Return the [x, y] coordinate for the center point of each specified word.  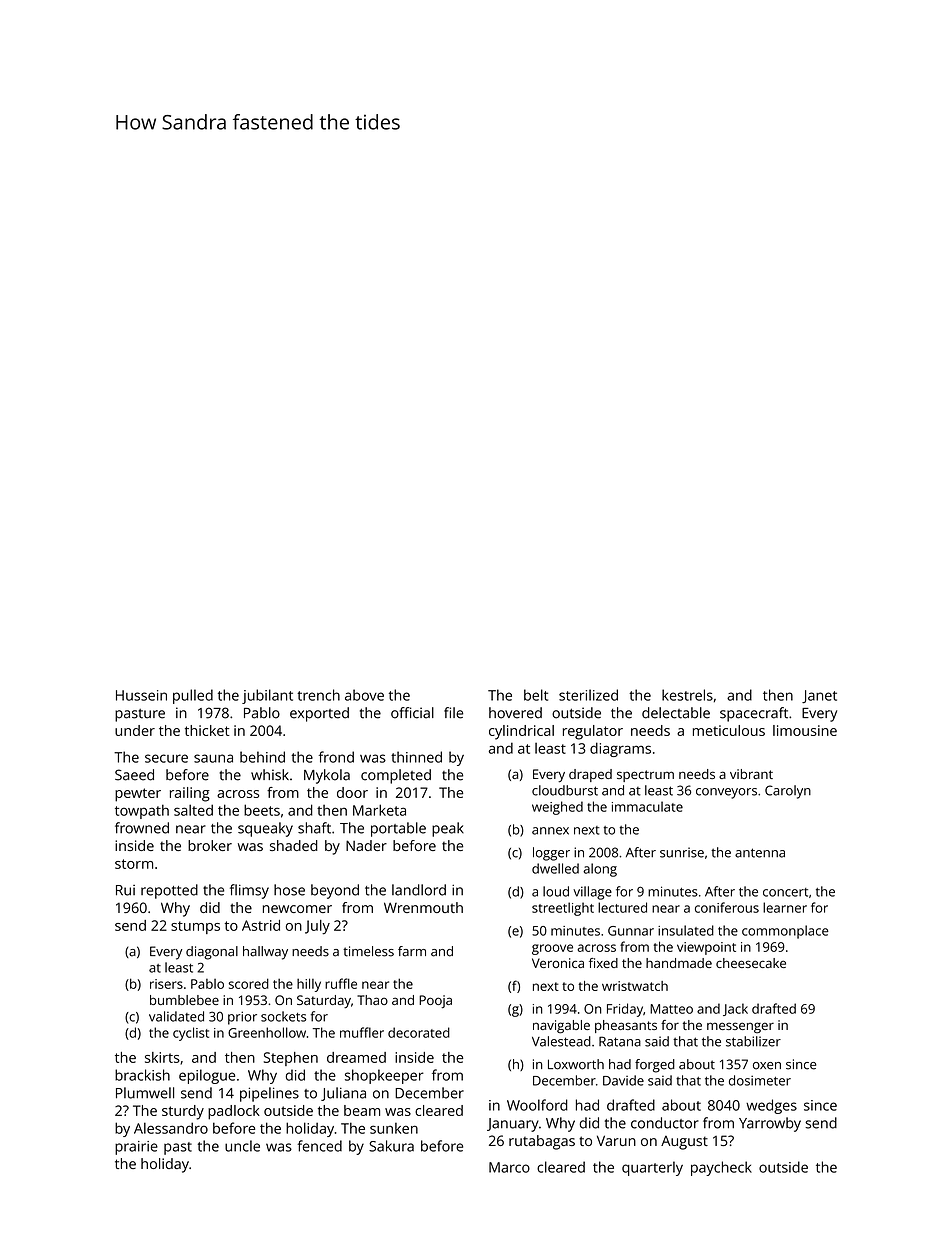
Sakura [391, 1146]
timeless [368, 951]
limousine [805, 730]
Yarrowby [770, 1124]
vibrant [751, 774]
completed [396, 776]
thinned [416, 757]
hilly [309, 985]
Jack [735, 1009]
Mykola [327, 776]
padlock [234, 1112]
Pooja [435, 1001]
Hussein [141, 695]
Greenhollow [267, 1032]
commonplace [785, 932]
